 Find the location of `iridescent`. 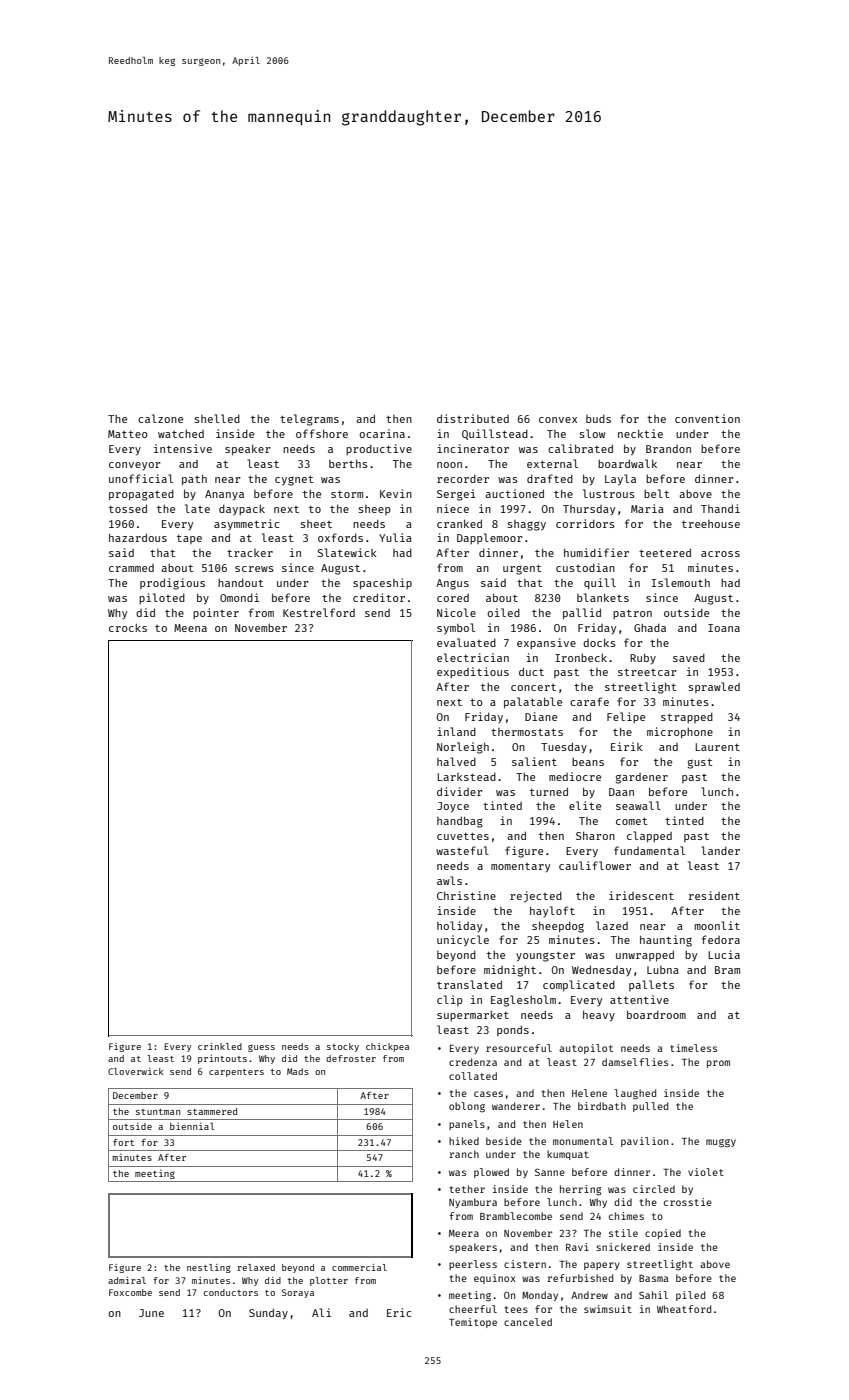

iridescent is located at coordinates (641, 895).
